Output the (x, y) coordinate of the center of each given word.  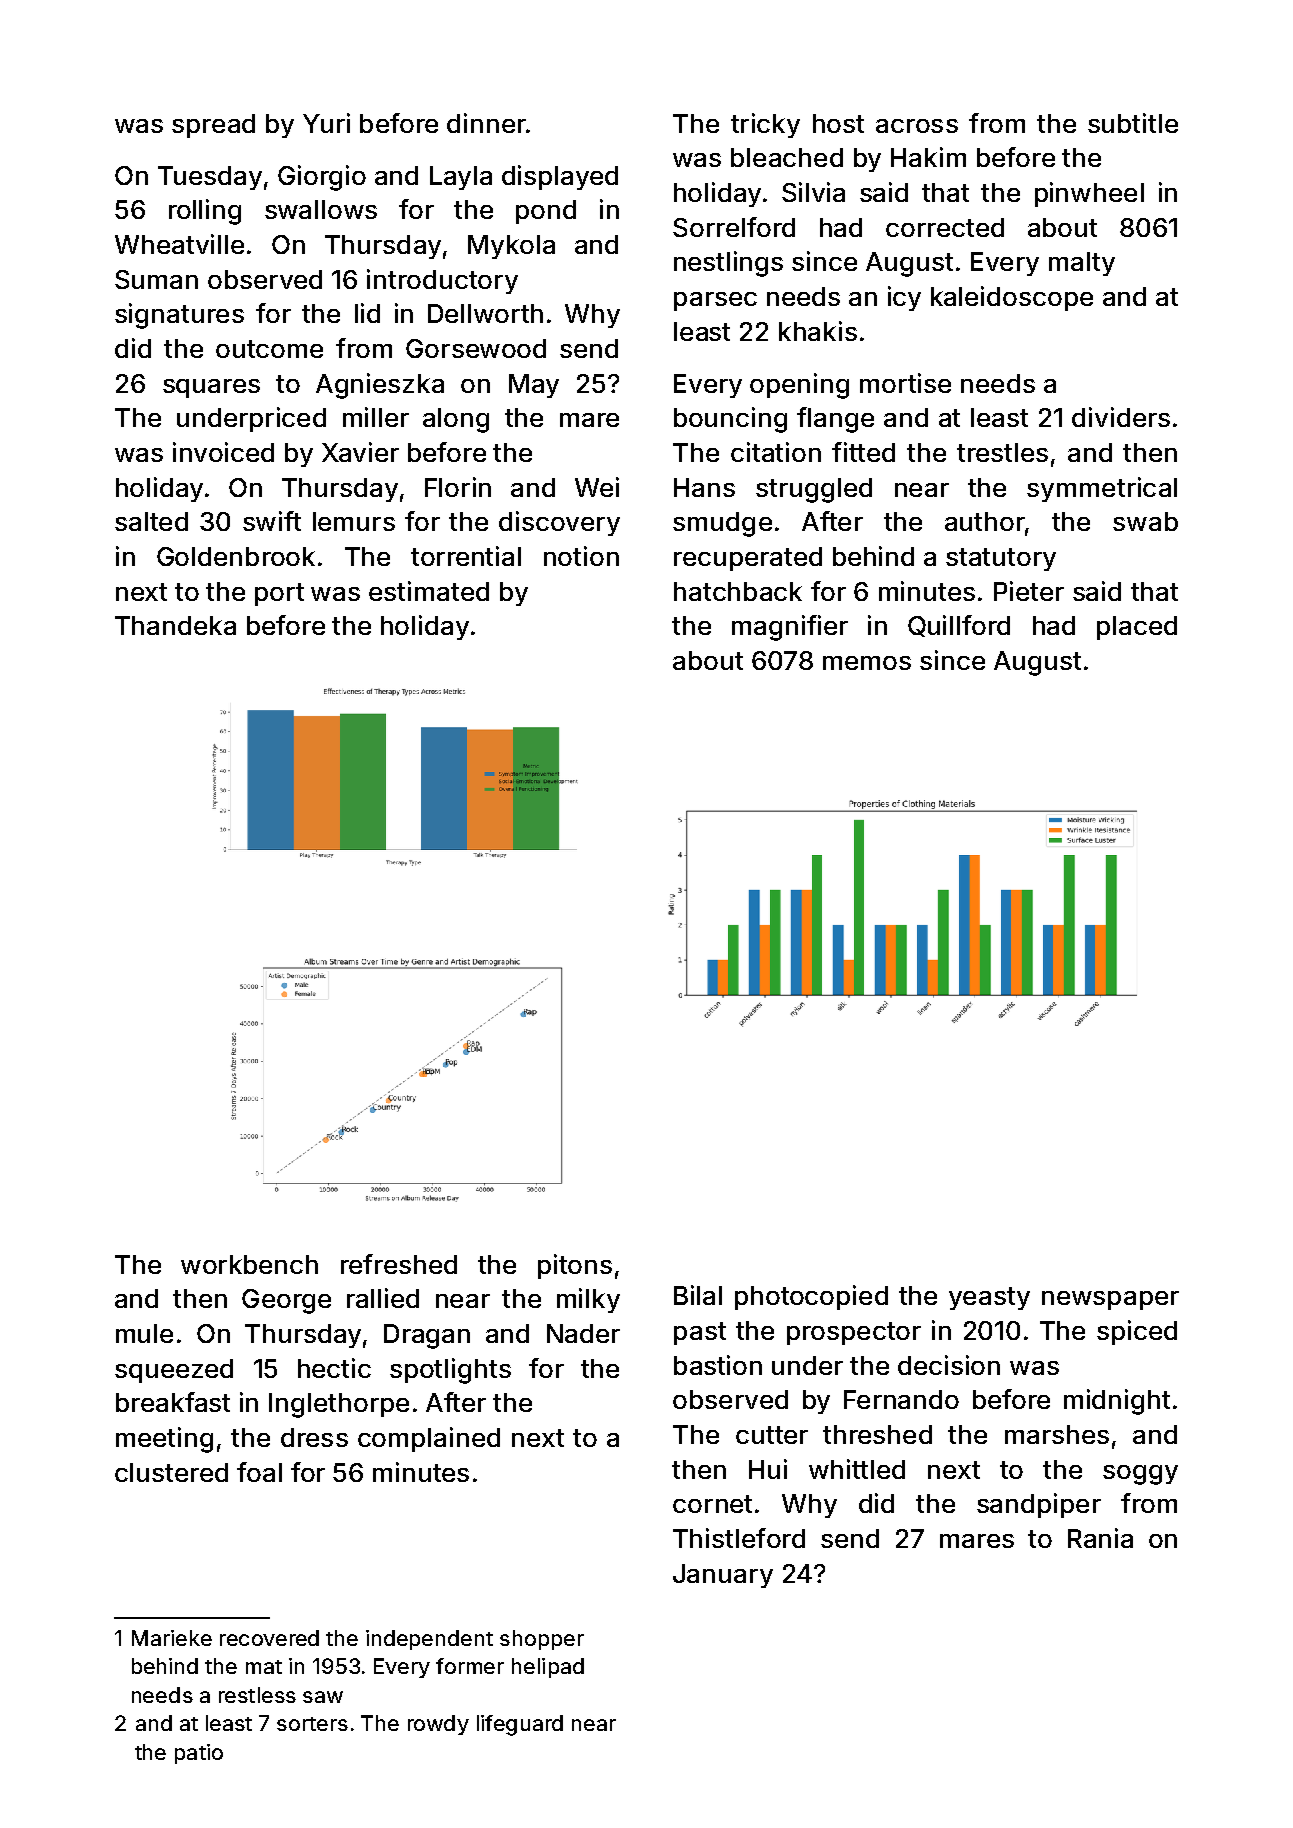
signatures (179, 316)
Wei (597, 487)
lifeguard (520, 1725)
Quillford (959, 626)
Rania (1100, 1538)
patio (199, 1754)
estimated (429, 591)
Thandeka (175, 625)
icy (904, 298)
